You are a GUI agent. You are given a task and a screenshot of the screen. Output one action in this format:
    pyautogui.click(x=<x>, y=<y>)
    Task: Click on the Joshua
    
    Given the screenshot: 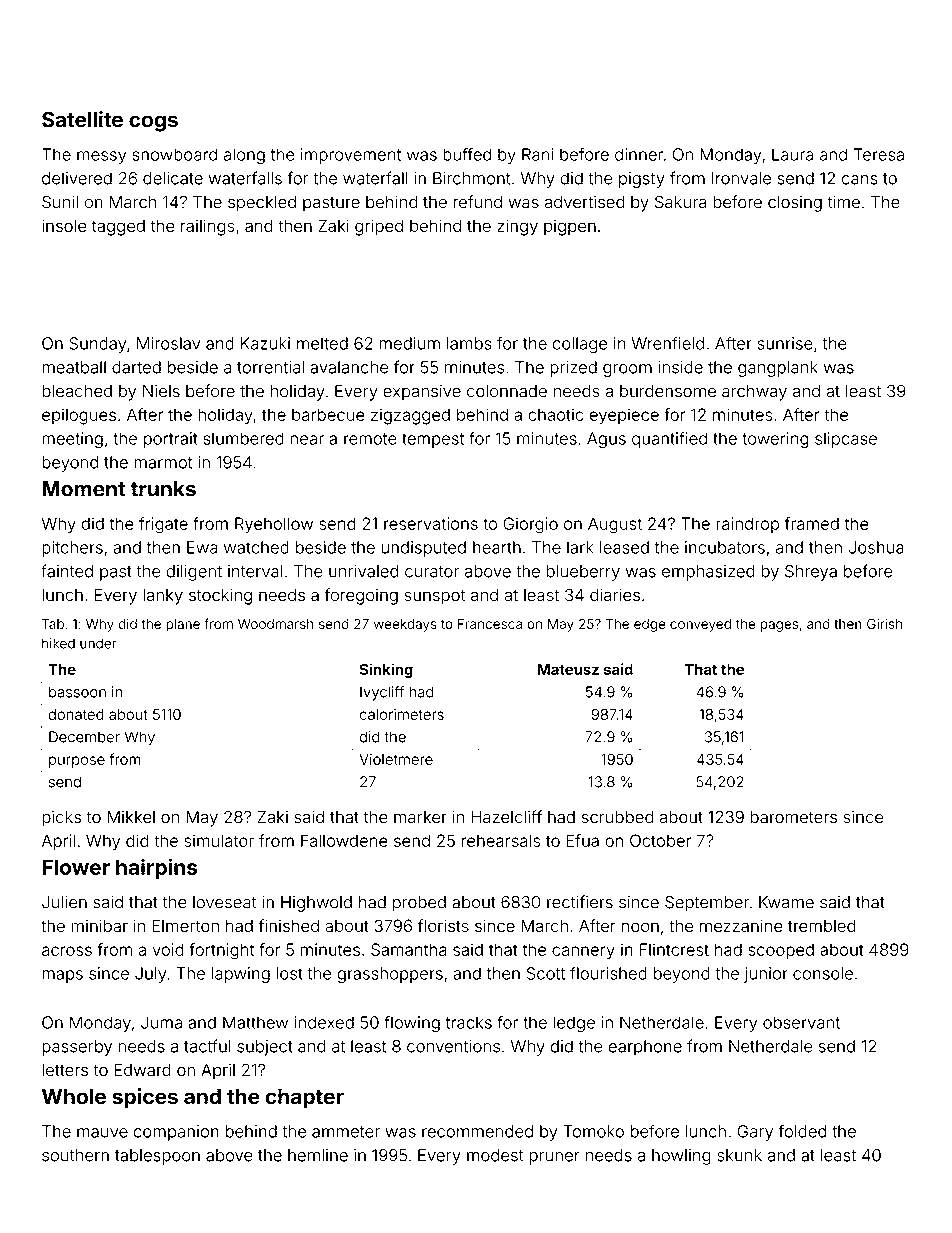 What is the action you would take?
    pyautogui.click(x=876, y=547)
